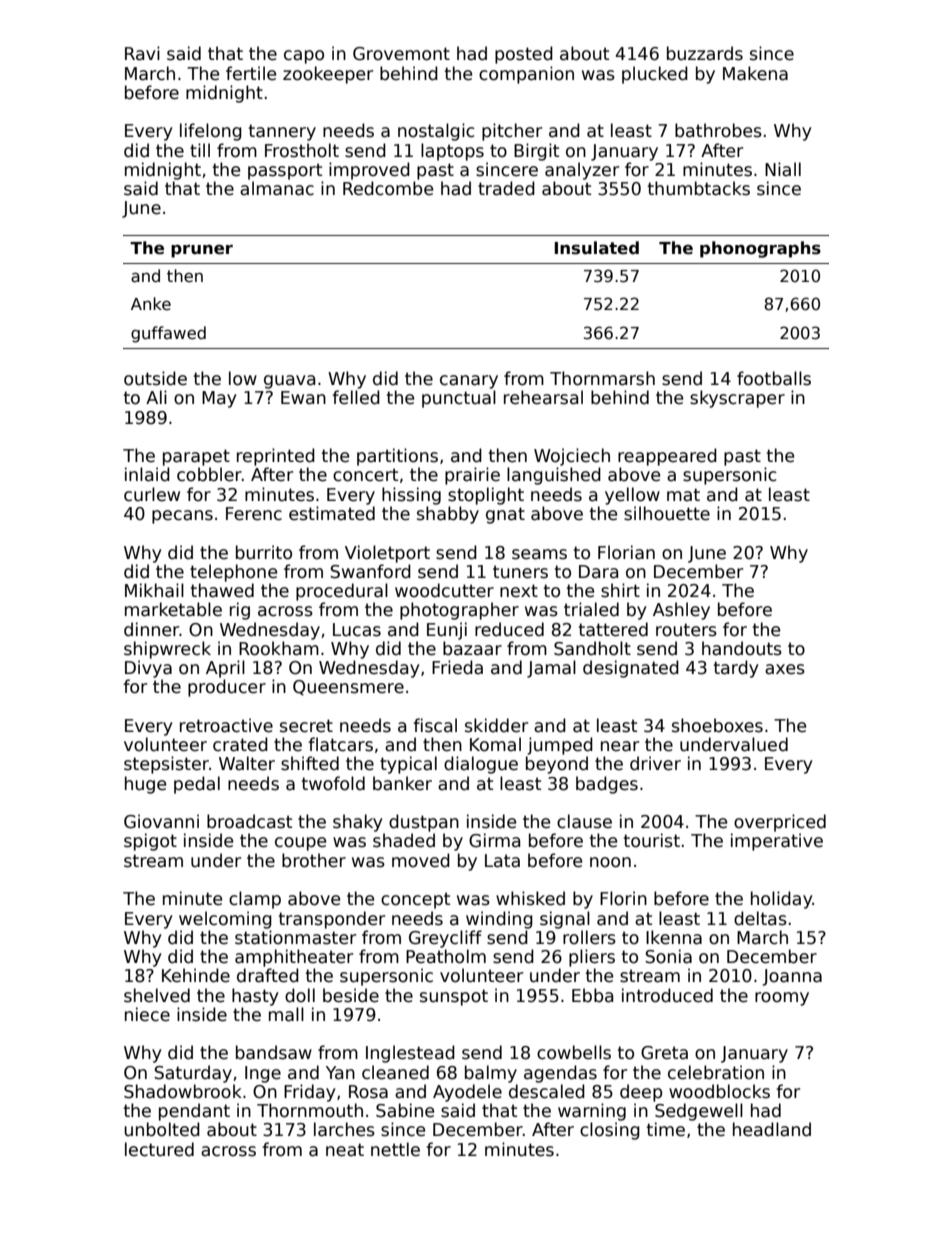 The height and width of the screenshot is (1233, 952). Describe the element at coordinates (699, 188) in the screenshot. I see `thumbtacks` at that location.
